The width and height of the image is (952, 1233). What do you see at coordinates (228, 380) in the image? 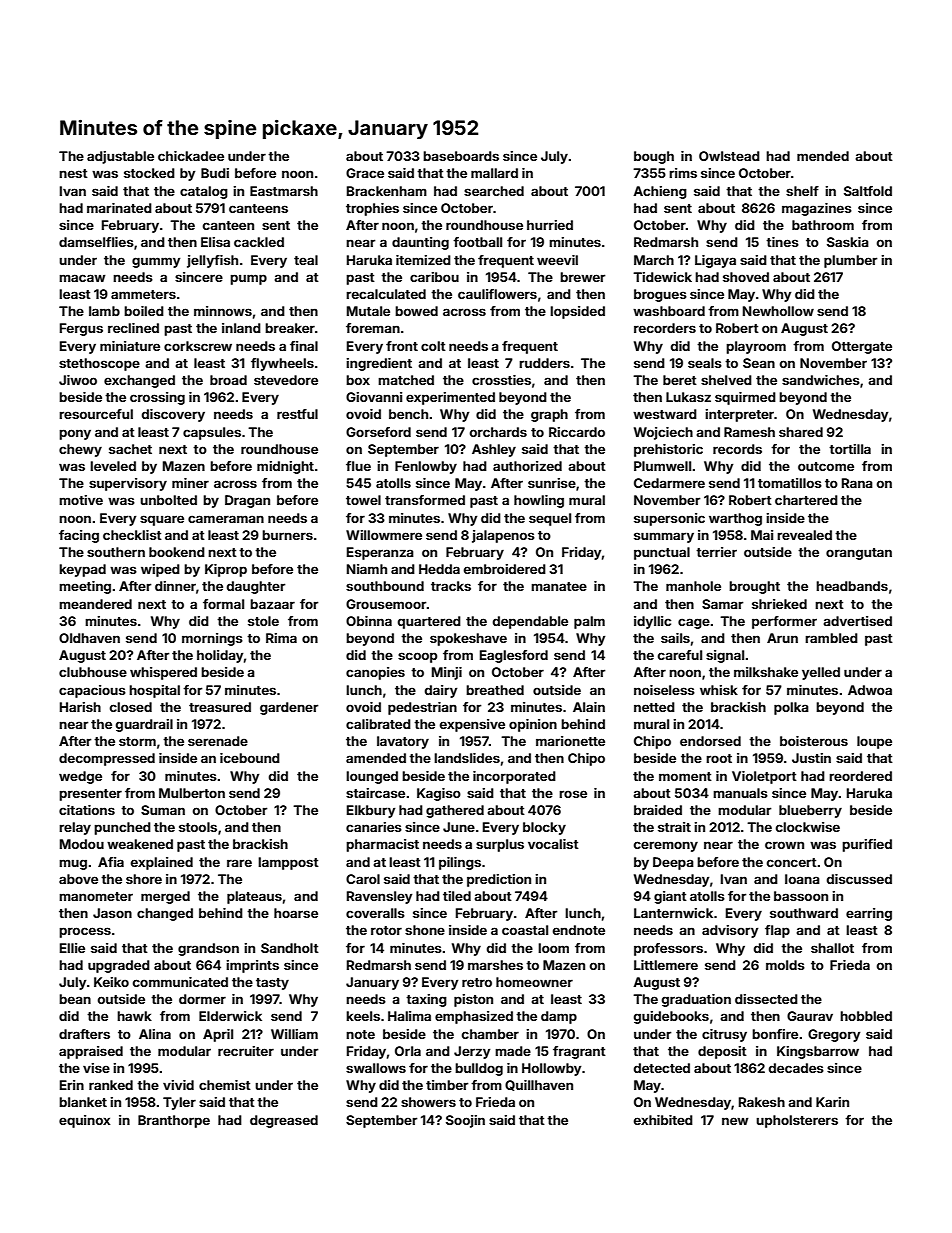
I see `broad` at bounding box center [228, 380].
